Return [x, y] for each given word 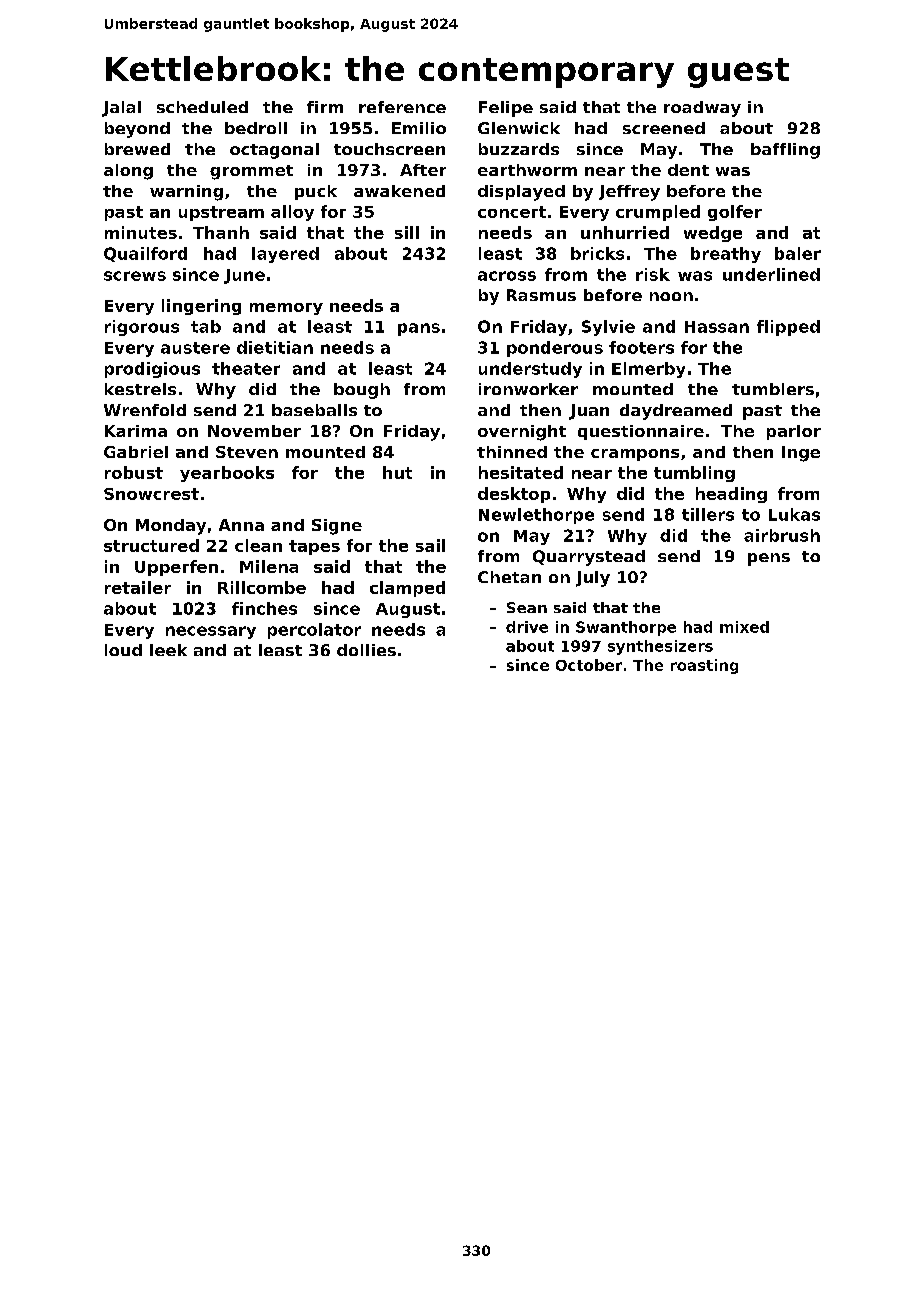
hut [397, 472]
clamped [407, 589]
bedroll [256, 128]
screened [664, 128]
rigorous [142, 328]
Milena [269, 566]
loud [123, 650]
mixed [744, 627]
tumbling [694, 474]
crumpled [658, 213]
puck [316, 192]
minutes [141, 232]
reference [402, 107]
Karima [136, 431]
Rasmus [541, 295]
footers [641, 347]
